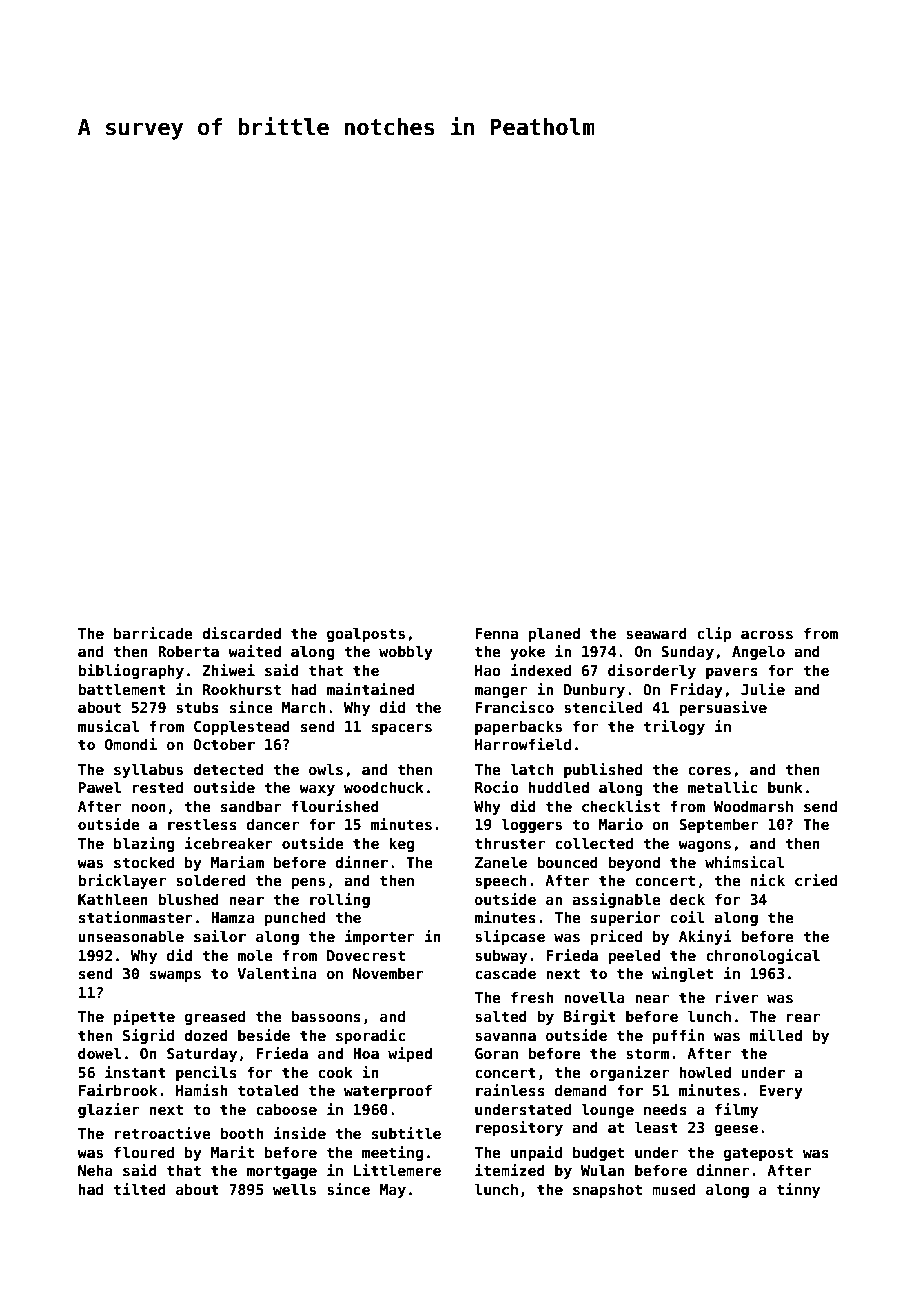 This page has width=924, height=1308. What do you see at coordinates (139, 1189) in the page?
I see `tilted` at bounding box center [139, 1189].
